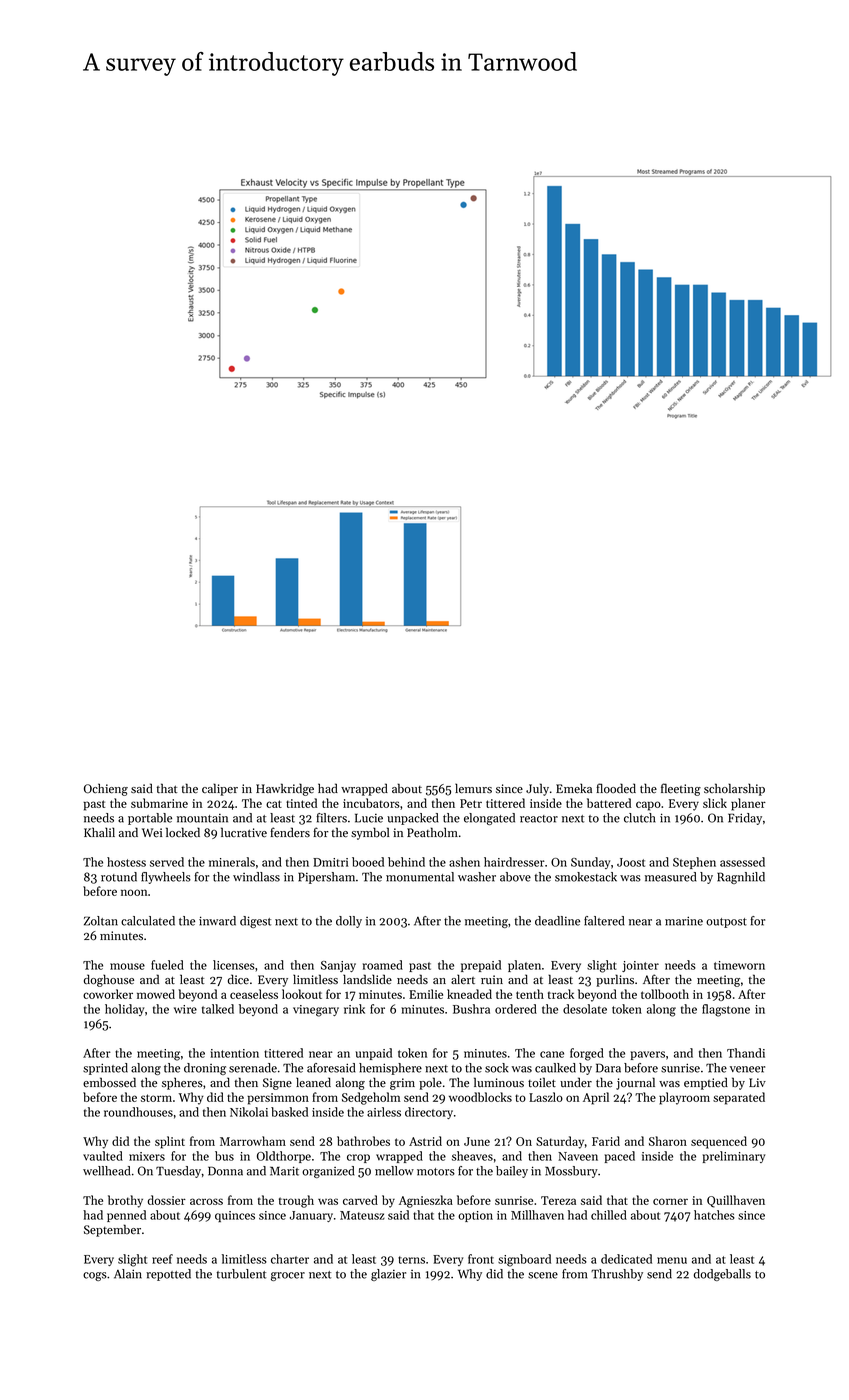 This page has height=1400, width=849. What do you see at coordinates (640, 818) in the page?
I see `clutch` at bounding box center [640, 818].
